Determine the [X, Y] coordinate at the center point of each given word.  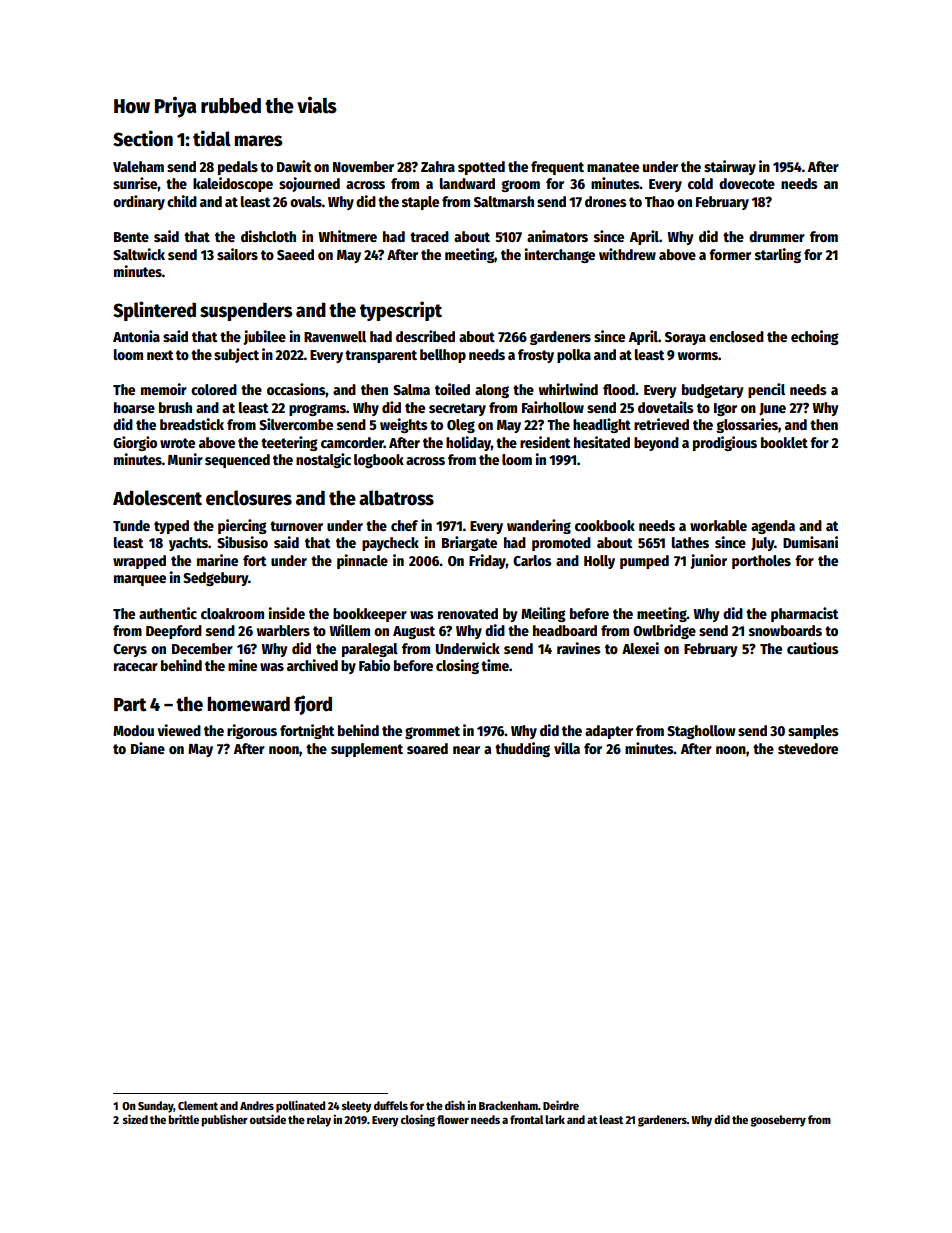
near [466, 750]
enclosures [249, 498]
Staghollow [701, 732]
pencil [766, 390]
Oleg [461, 426]
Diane [148, 748]
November [363, 166]
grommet [432, 732]
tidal [212, 138]
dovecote [747, 183]
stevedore [808, 748]
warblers [283, 630]
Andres [257, 1105]
